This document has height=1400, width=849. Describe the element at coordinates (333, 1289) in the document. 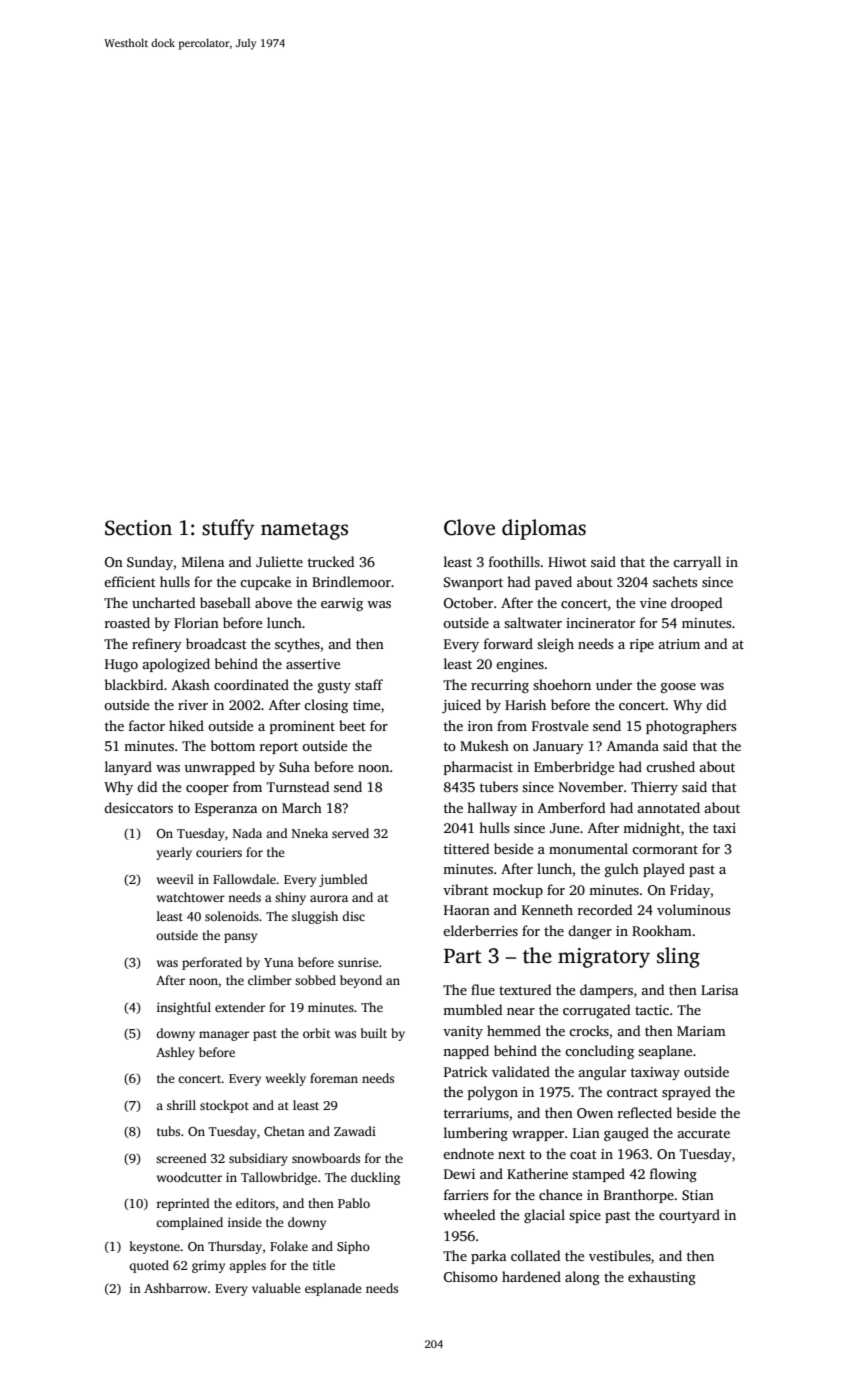

I see `esplanade` at that location.
